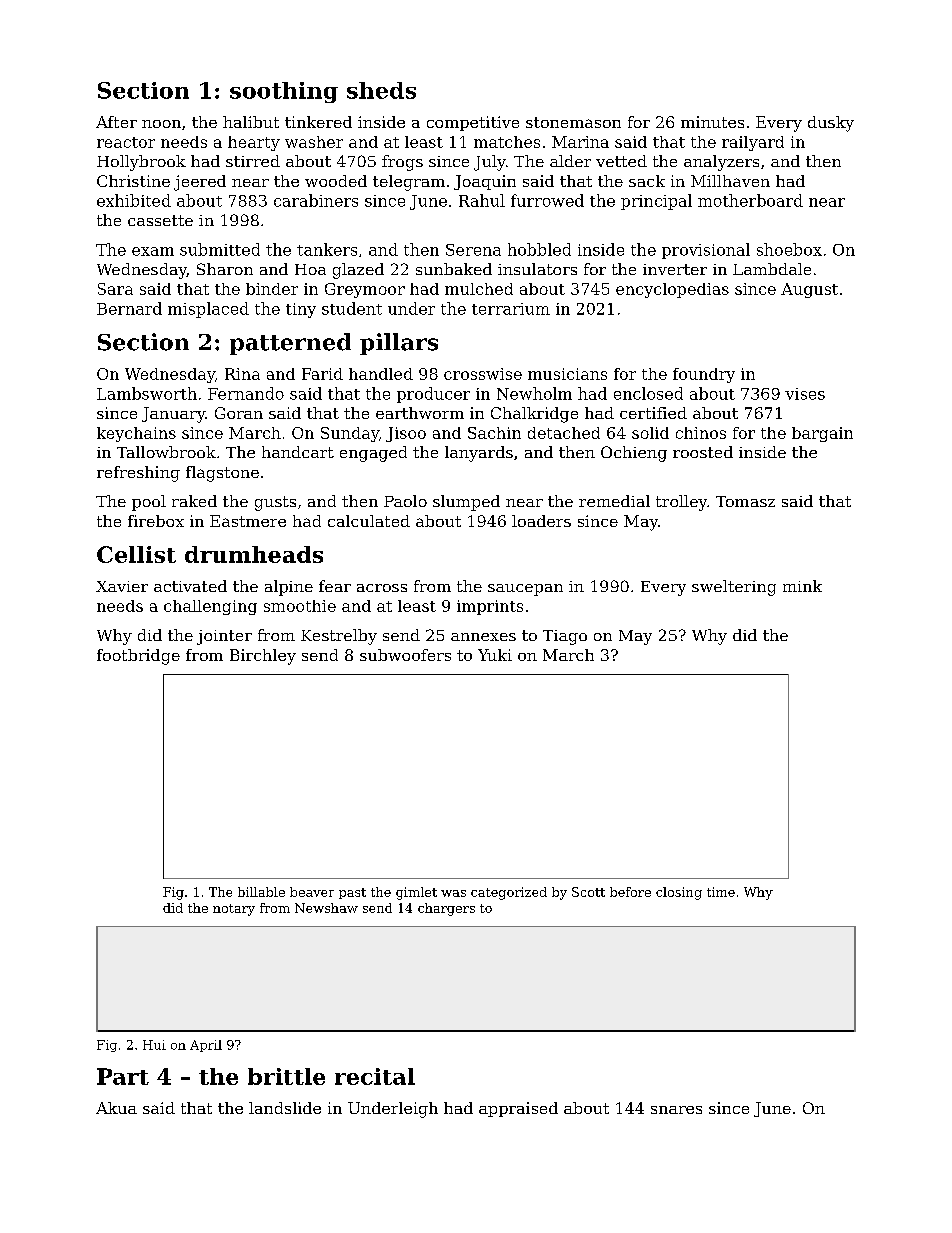 This document has height=1233, width=952. Describe the element at coordinates (123, 1076) in the document. I see `Part` at that location.
